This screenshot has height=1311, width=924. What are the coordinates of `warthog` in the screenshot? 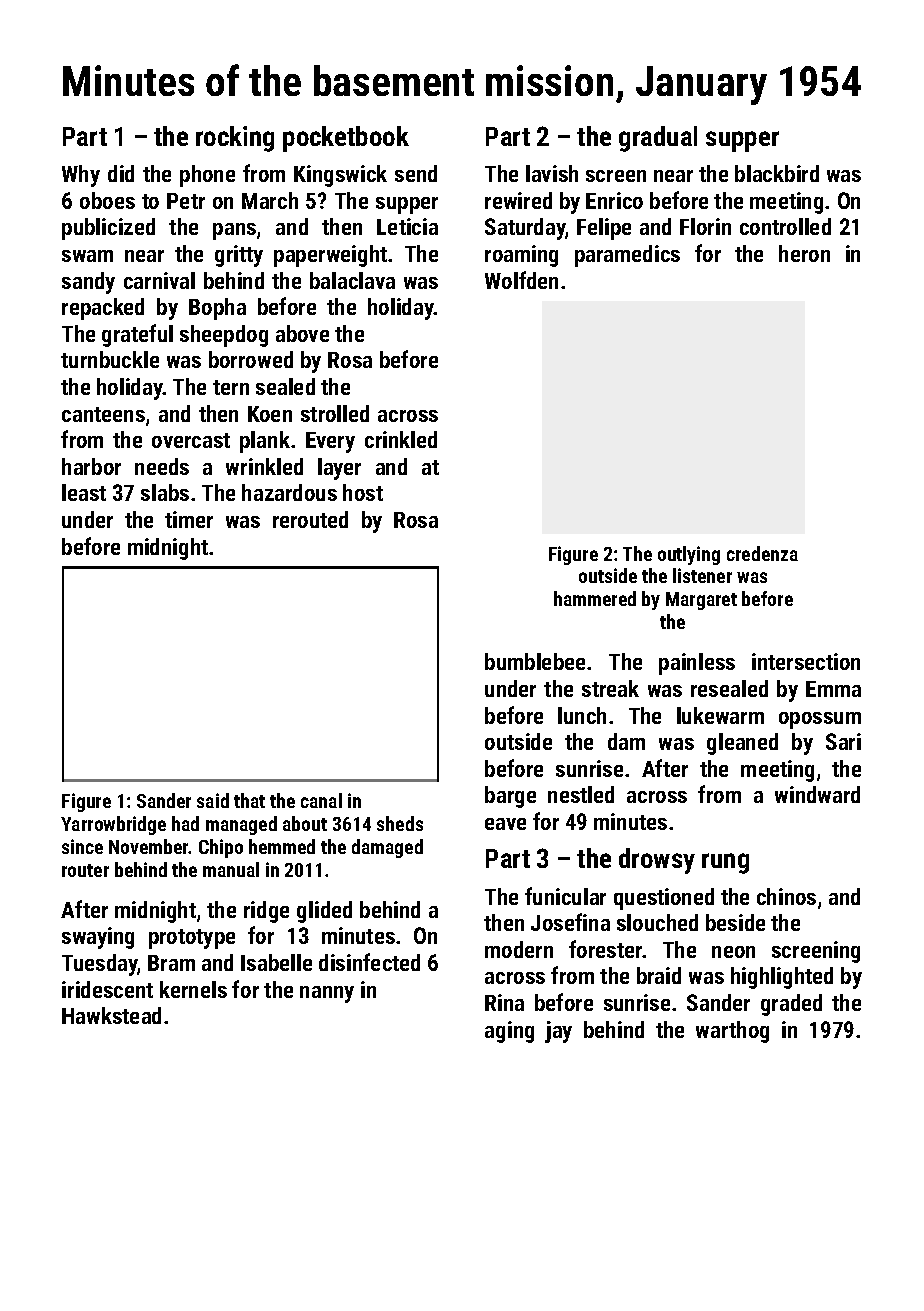 It's located at (732, 1032).
